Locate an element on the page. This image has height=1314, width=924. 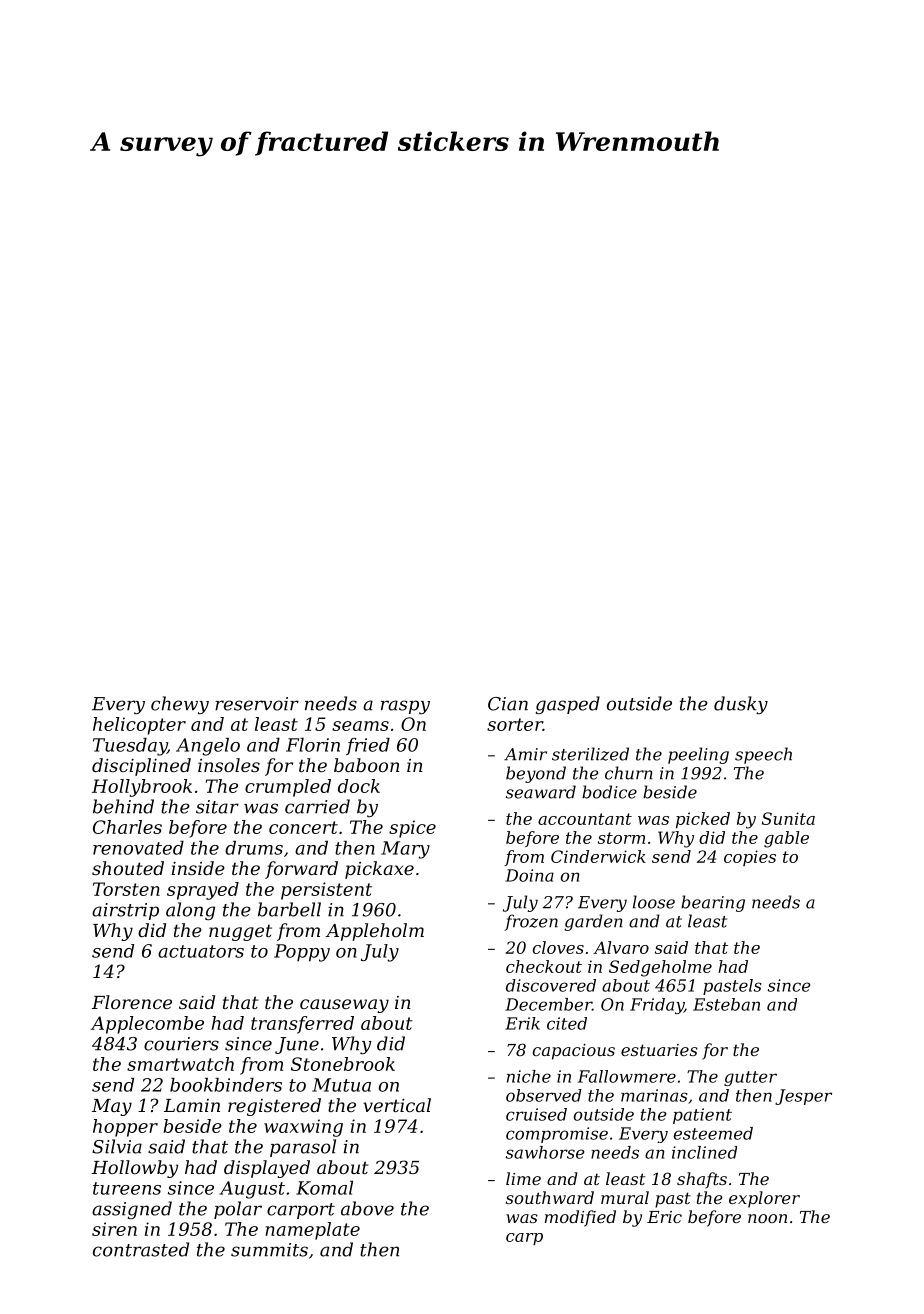
peeling is located at coordinates (698, 755).
